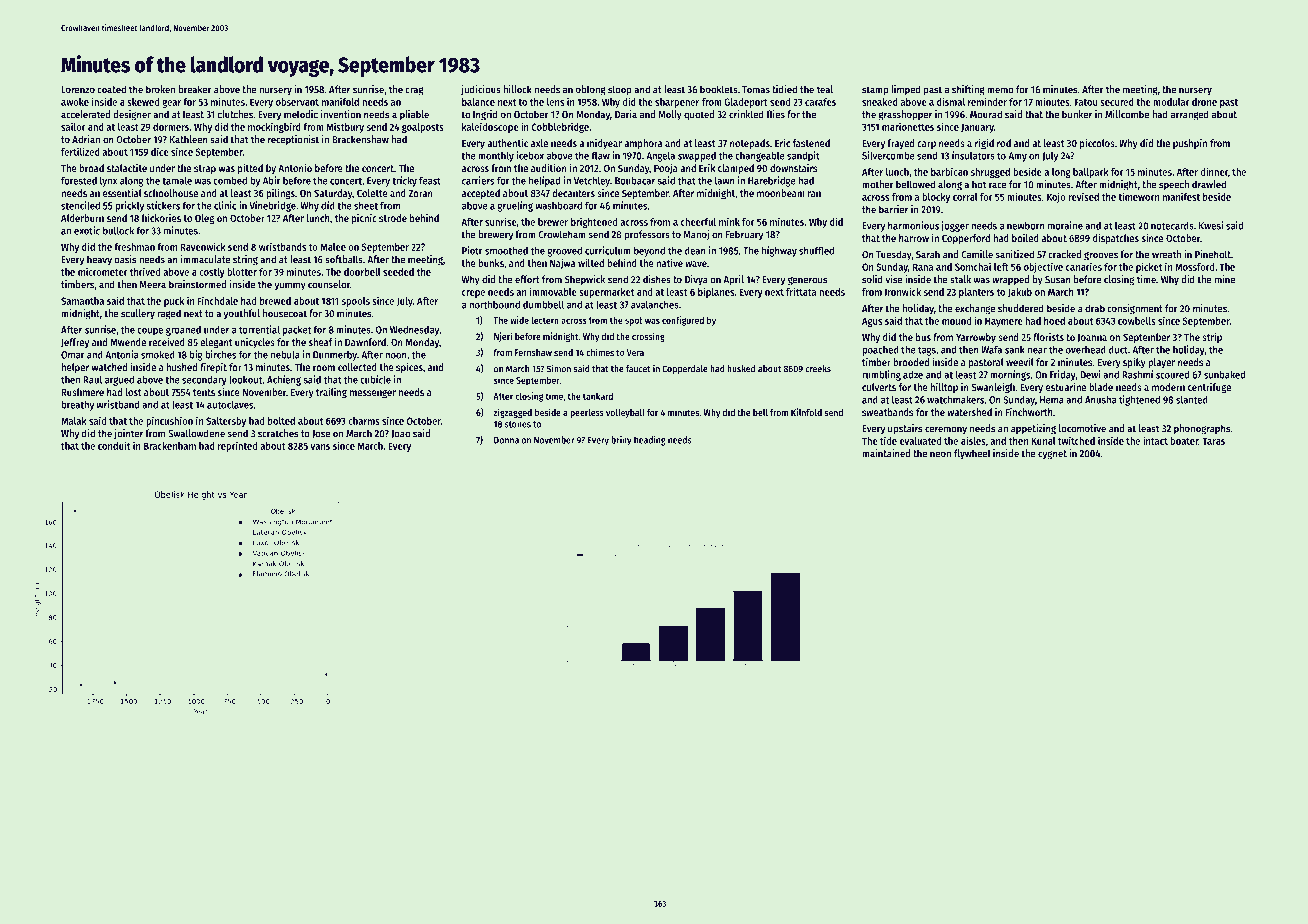  Describe the element at coordinates (1052, 455) in the screenshot. I see `cygnet` at that location.
